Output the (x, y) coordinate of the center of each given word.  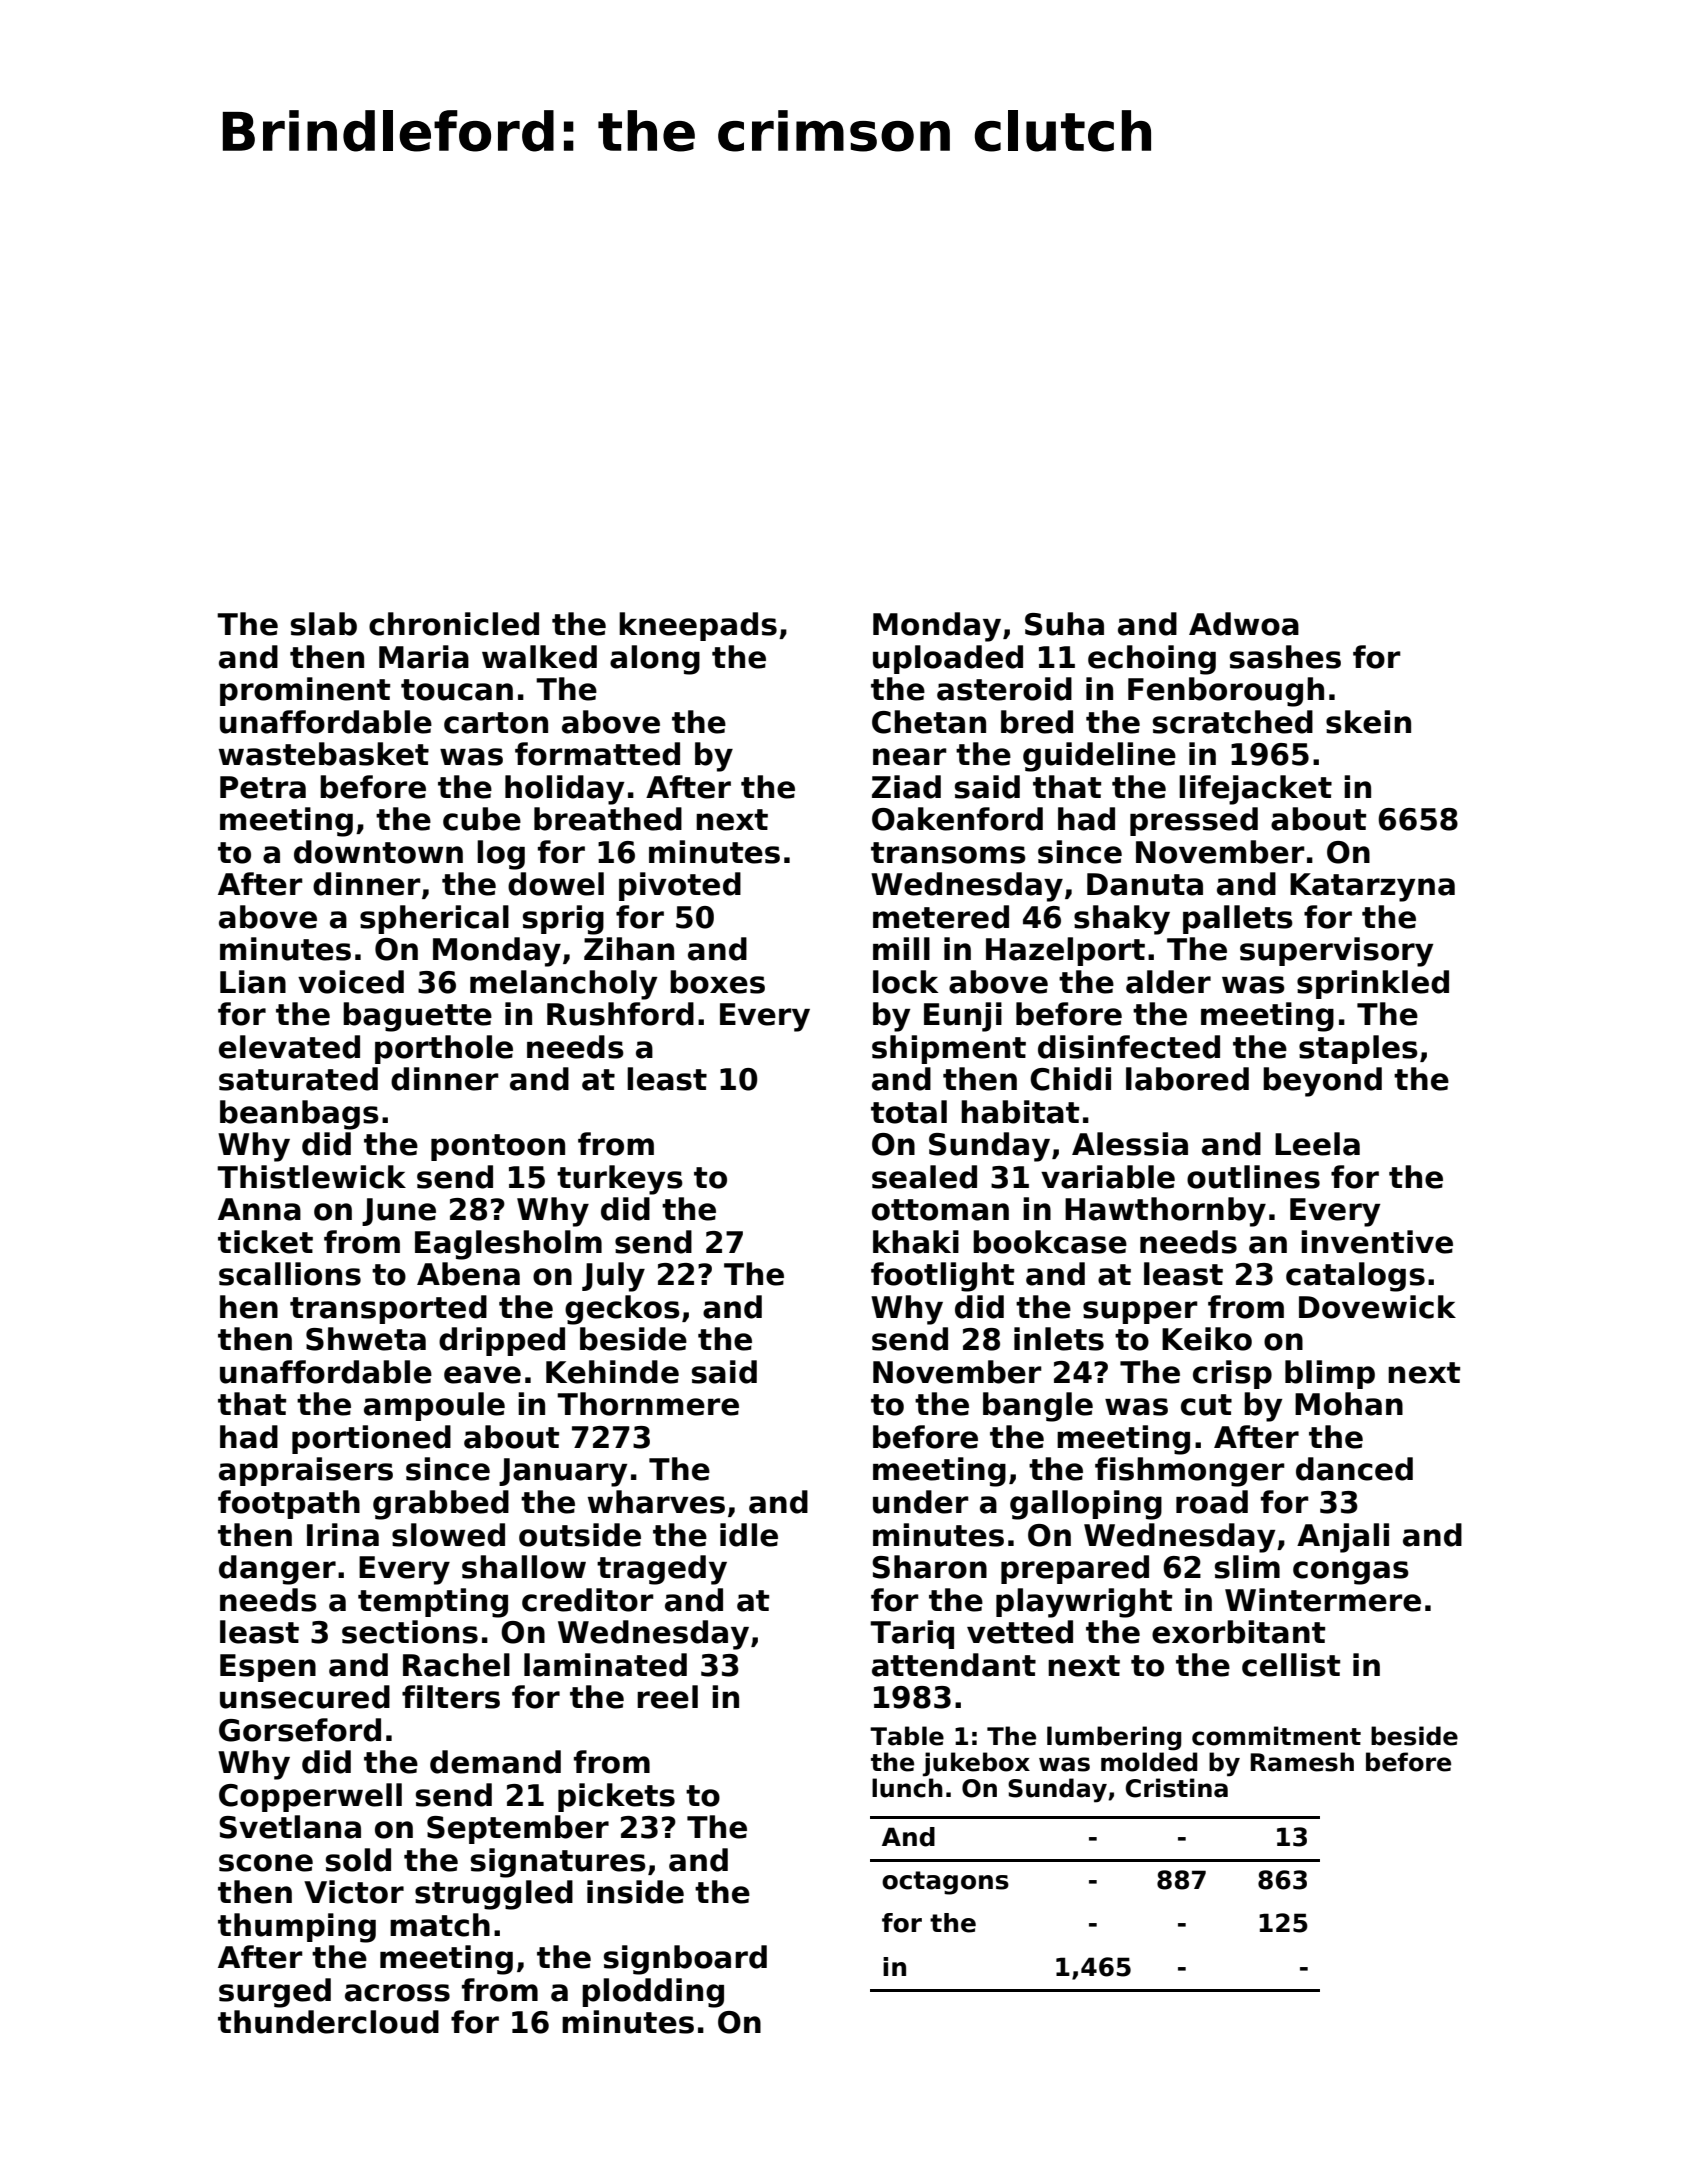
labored (1187, 1079)
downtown (378, 852)
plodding (653, 1993)
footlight (942, 1277)
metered (941, 917)
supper (1140, 1312)
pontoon (498, 1147)
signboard (685, 1960)
